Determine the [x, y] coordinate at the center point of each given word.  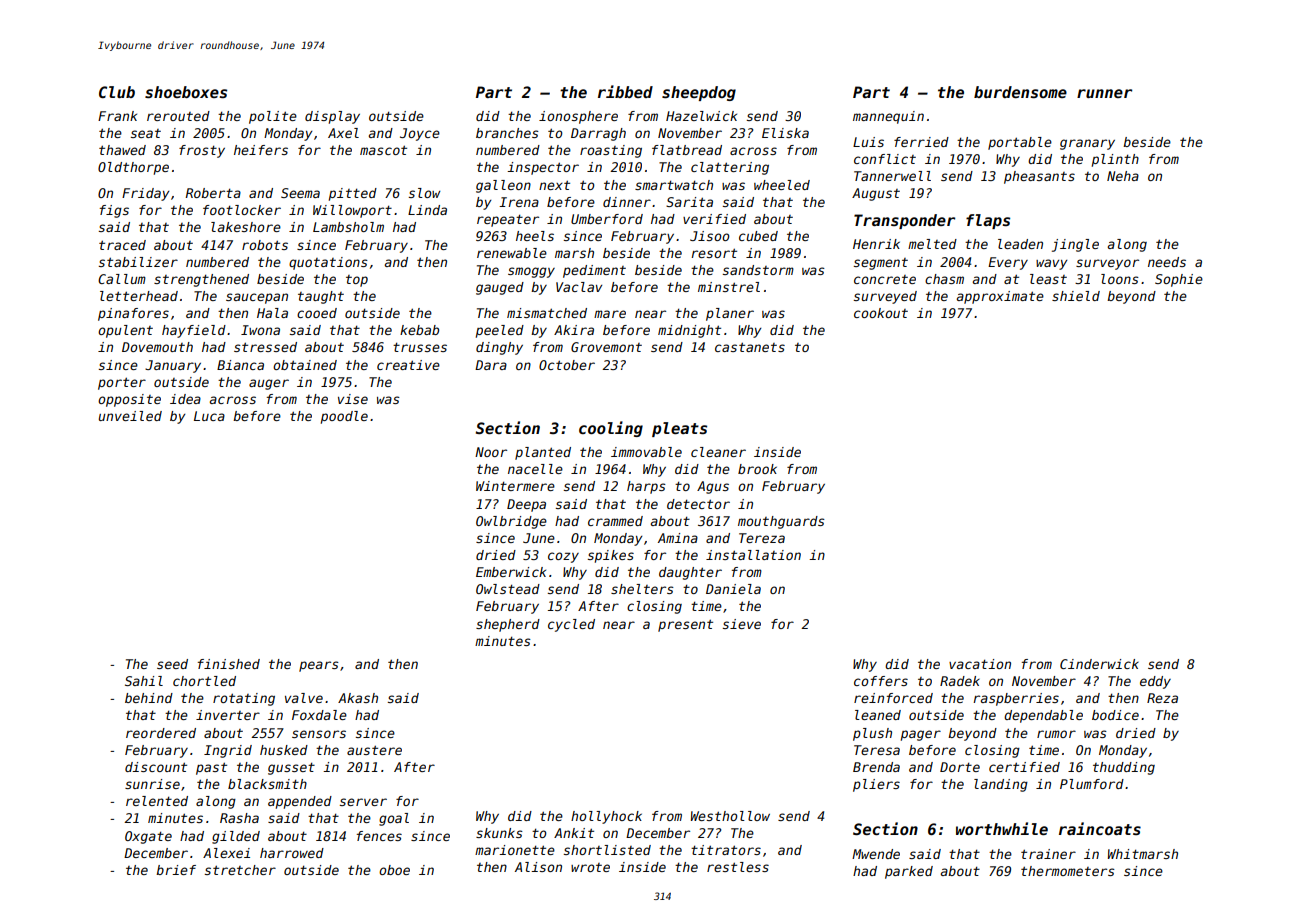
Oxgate [148, 837]
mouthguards [781, 522]
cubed [758, 236]
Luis [868, 142]
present [685, 625]
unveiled [130, 416]
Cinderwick [1099, 664]
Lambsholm [348, 227]
